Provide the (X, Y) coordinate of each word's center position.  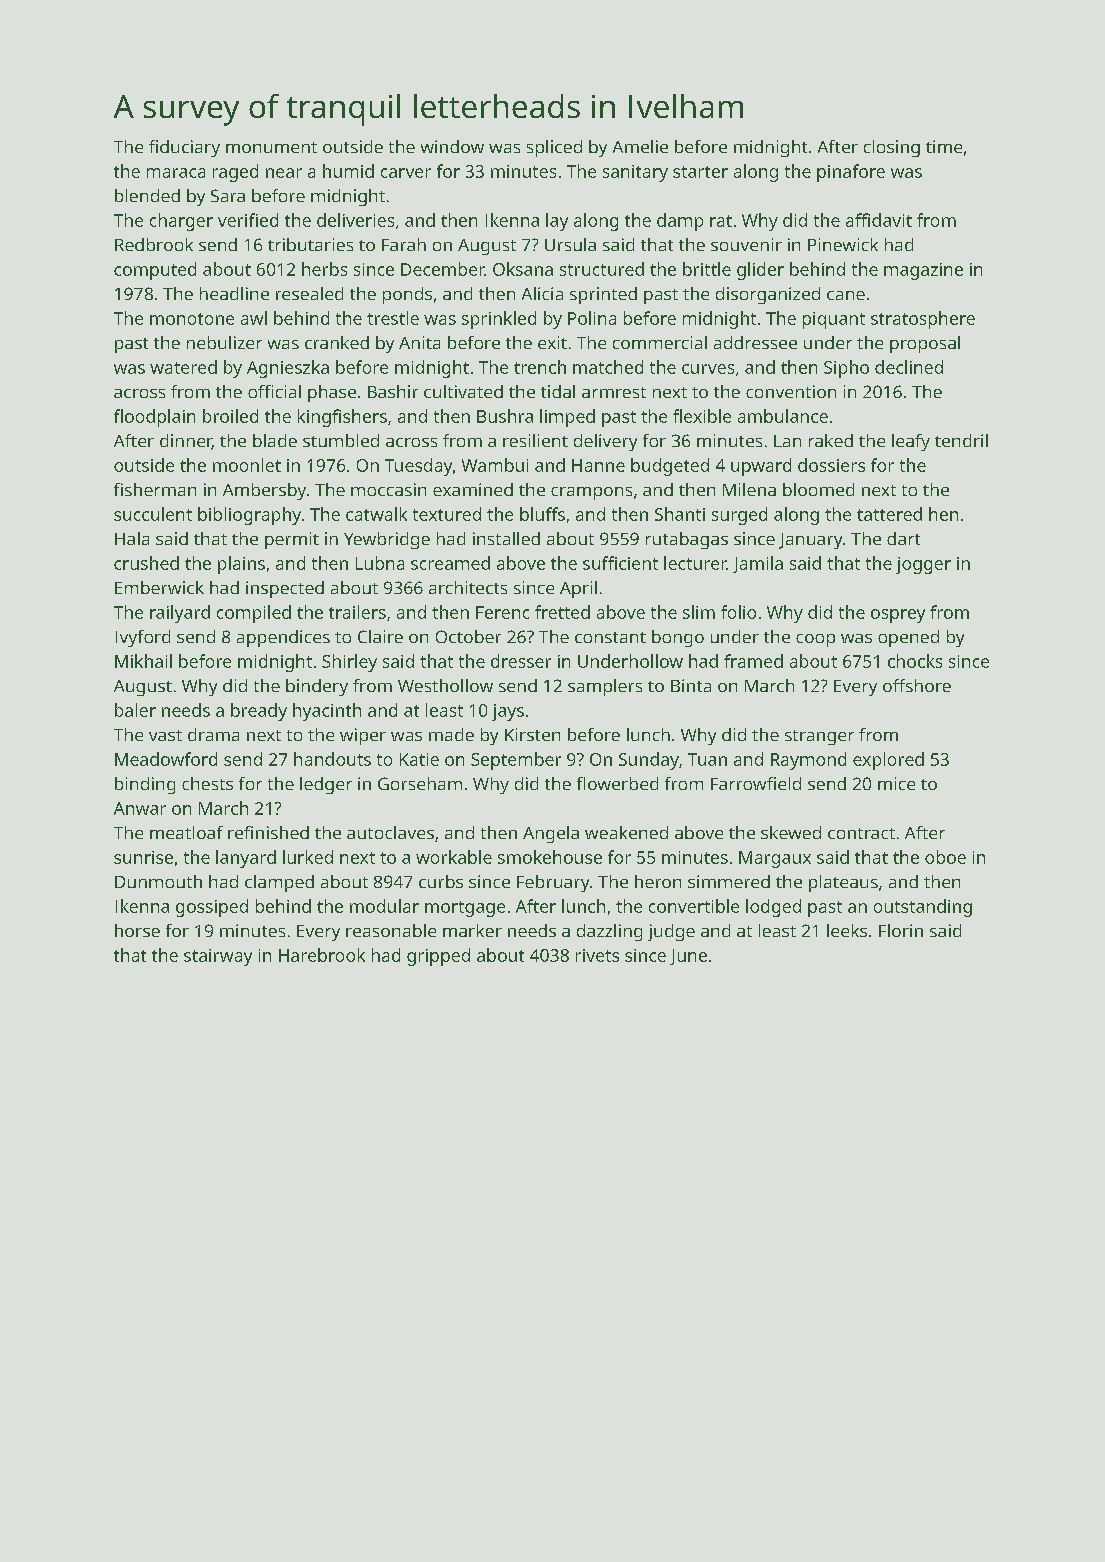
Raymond (808, 761)
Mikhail (143, 661)
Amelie (640, 146)
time (944, 146)
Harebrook (322, 955)
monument (271, 147)
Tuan (707, 759)
